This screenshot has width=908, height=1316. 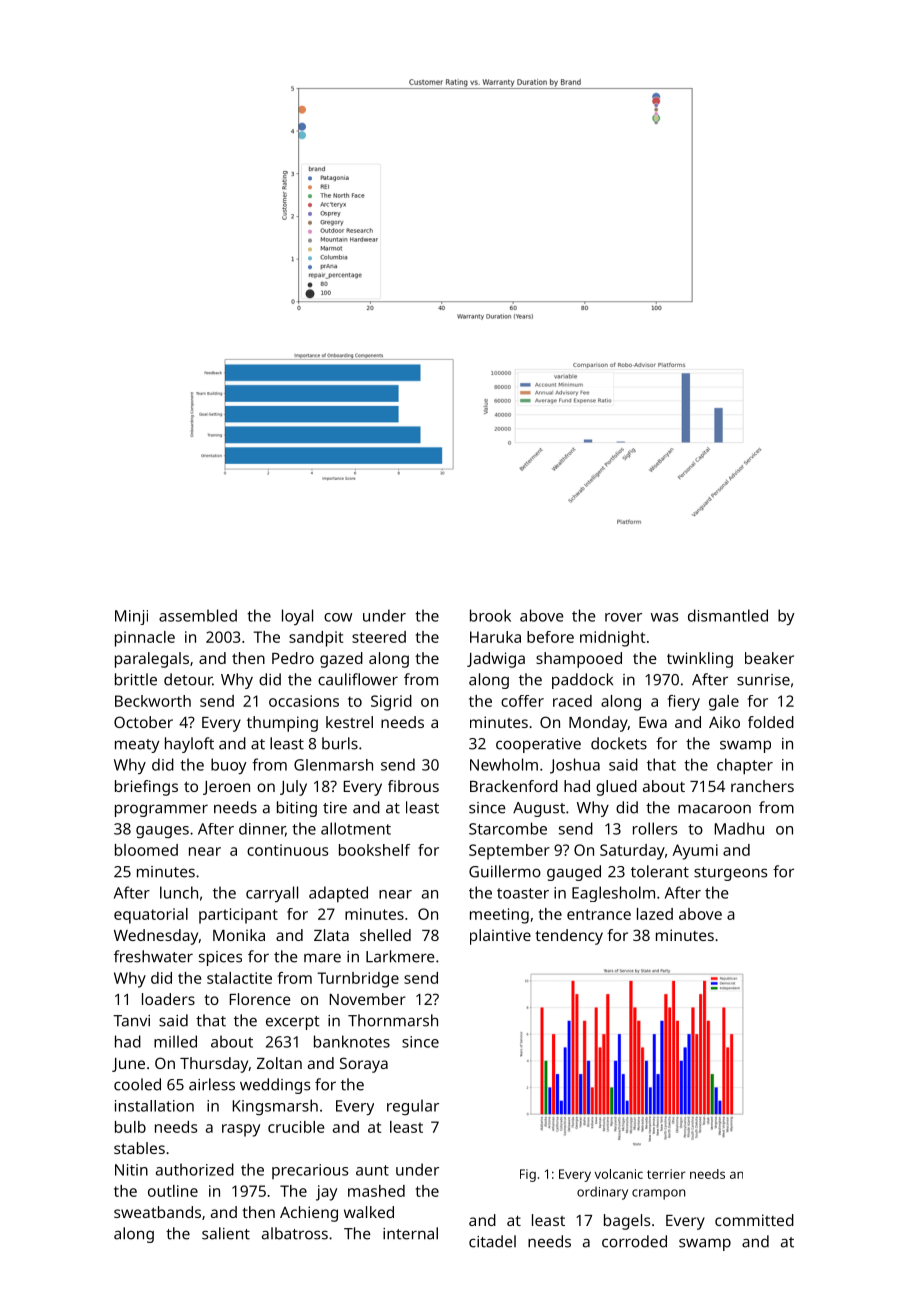 What do you see at coordinates (655, 914) in the screenshot?
I see `lazed` at bounding box center [655, 914].
